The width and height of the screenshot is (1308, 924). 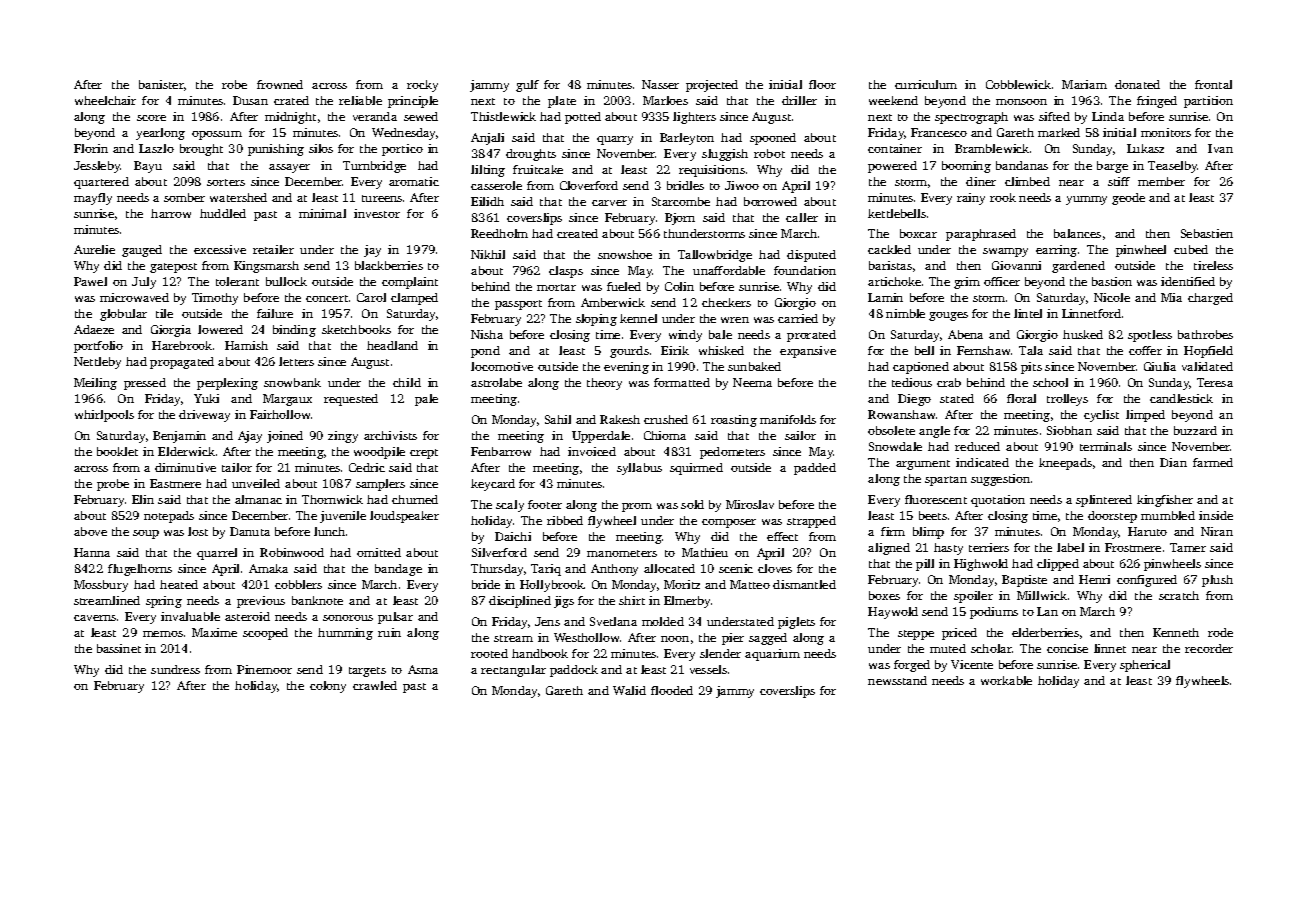 I want to click on headland, so click(x=392, y=345).
